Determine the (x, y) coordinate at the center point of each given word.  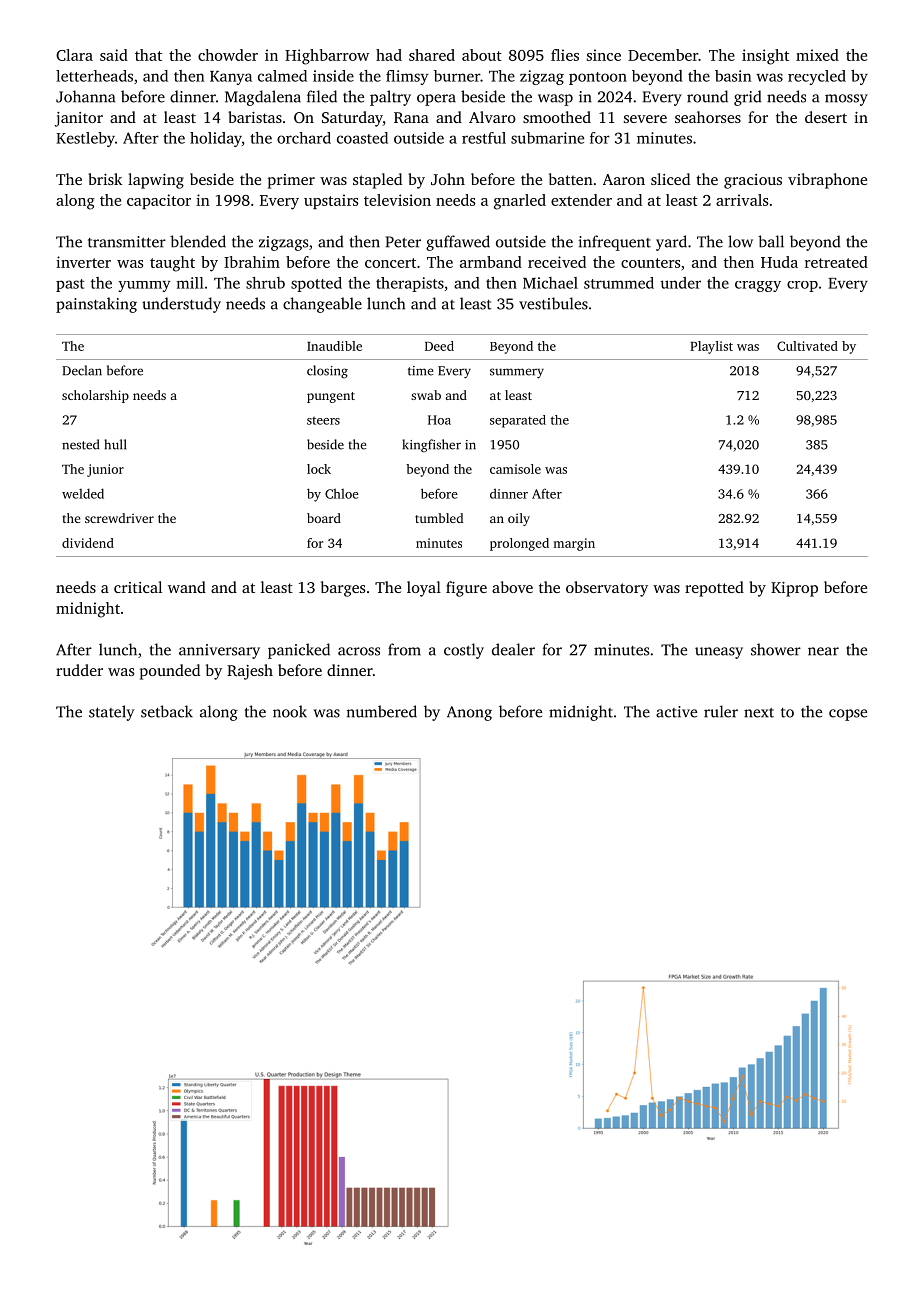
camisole (515, 469)
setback (167, 711)
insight (765, 57)
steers (323, 420)
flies (565, 55)
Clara (74, 55)
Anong (469, 713)
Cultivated (807, 346)
